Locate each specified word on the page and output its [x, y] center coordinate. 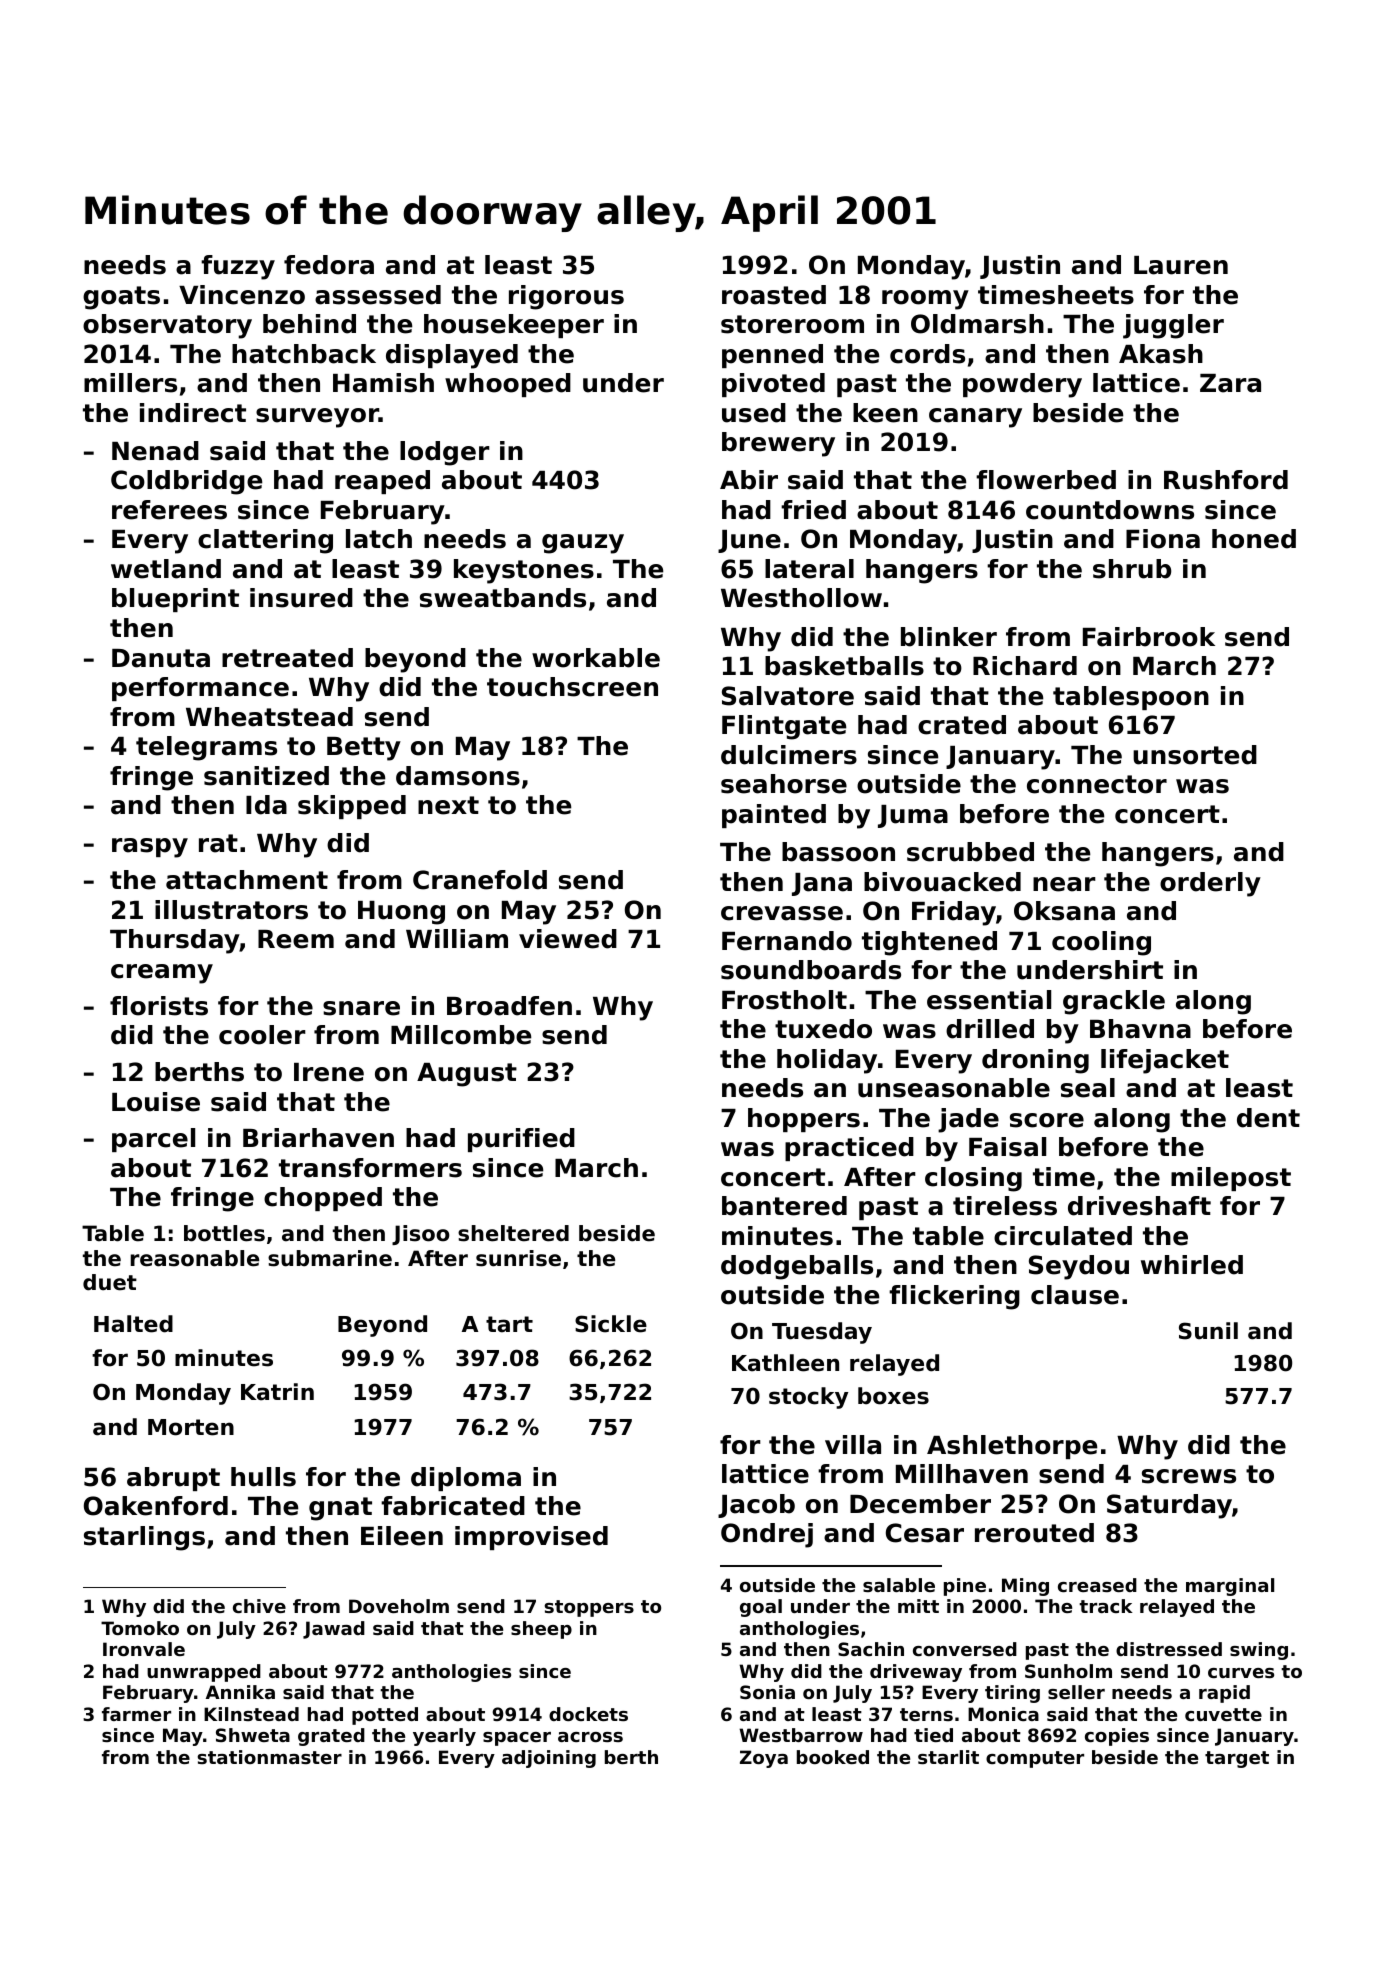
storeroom [792, 324]
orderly [1210, 884]
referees [169, 510]
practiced [849, 1149]
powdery [1022, 385]
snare [361, 1008]
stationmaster [269, 1757]
